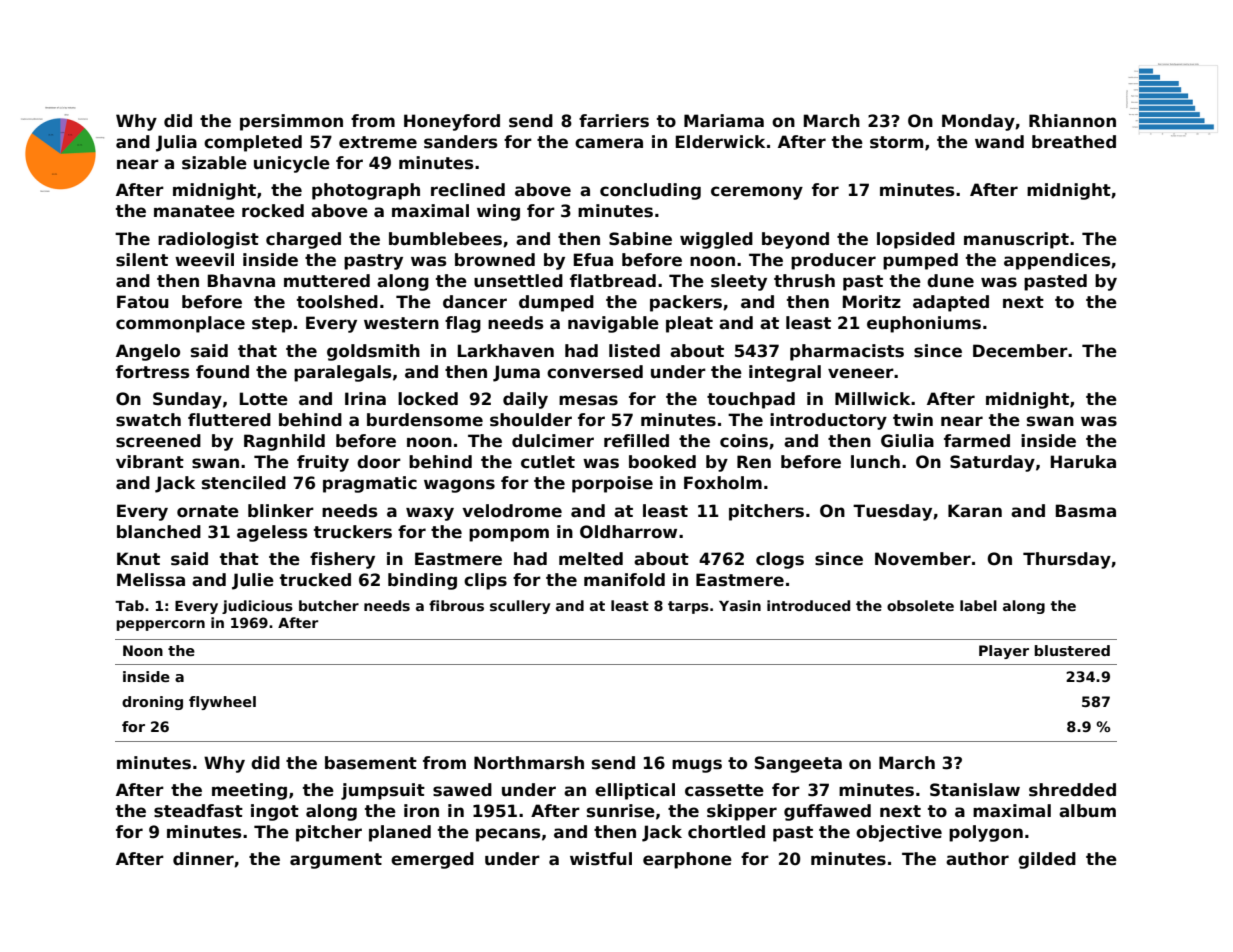 The image size is (1233, 952). Describe the element at coordinates (757, 193) in the screenshot. I see `ceremony` at that location.
